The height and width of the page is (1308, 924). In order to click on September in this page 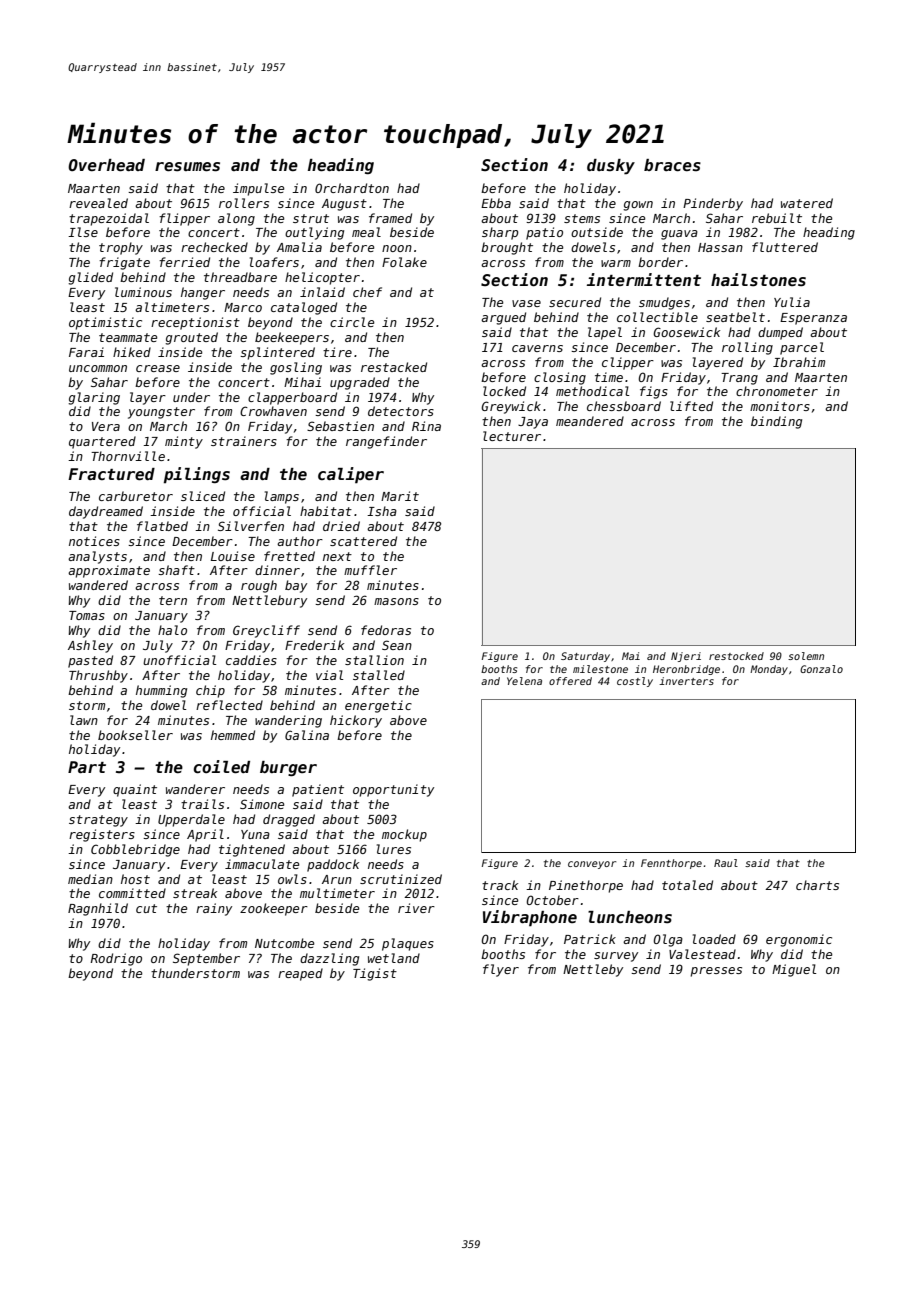, I will do `click(206, 959)`.
